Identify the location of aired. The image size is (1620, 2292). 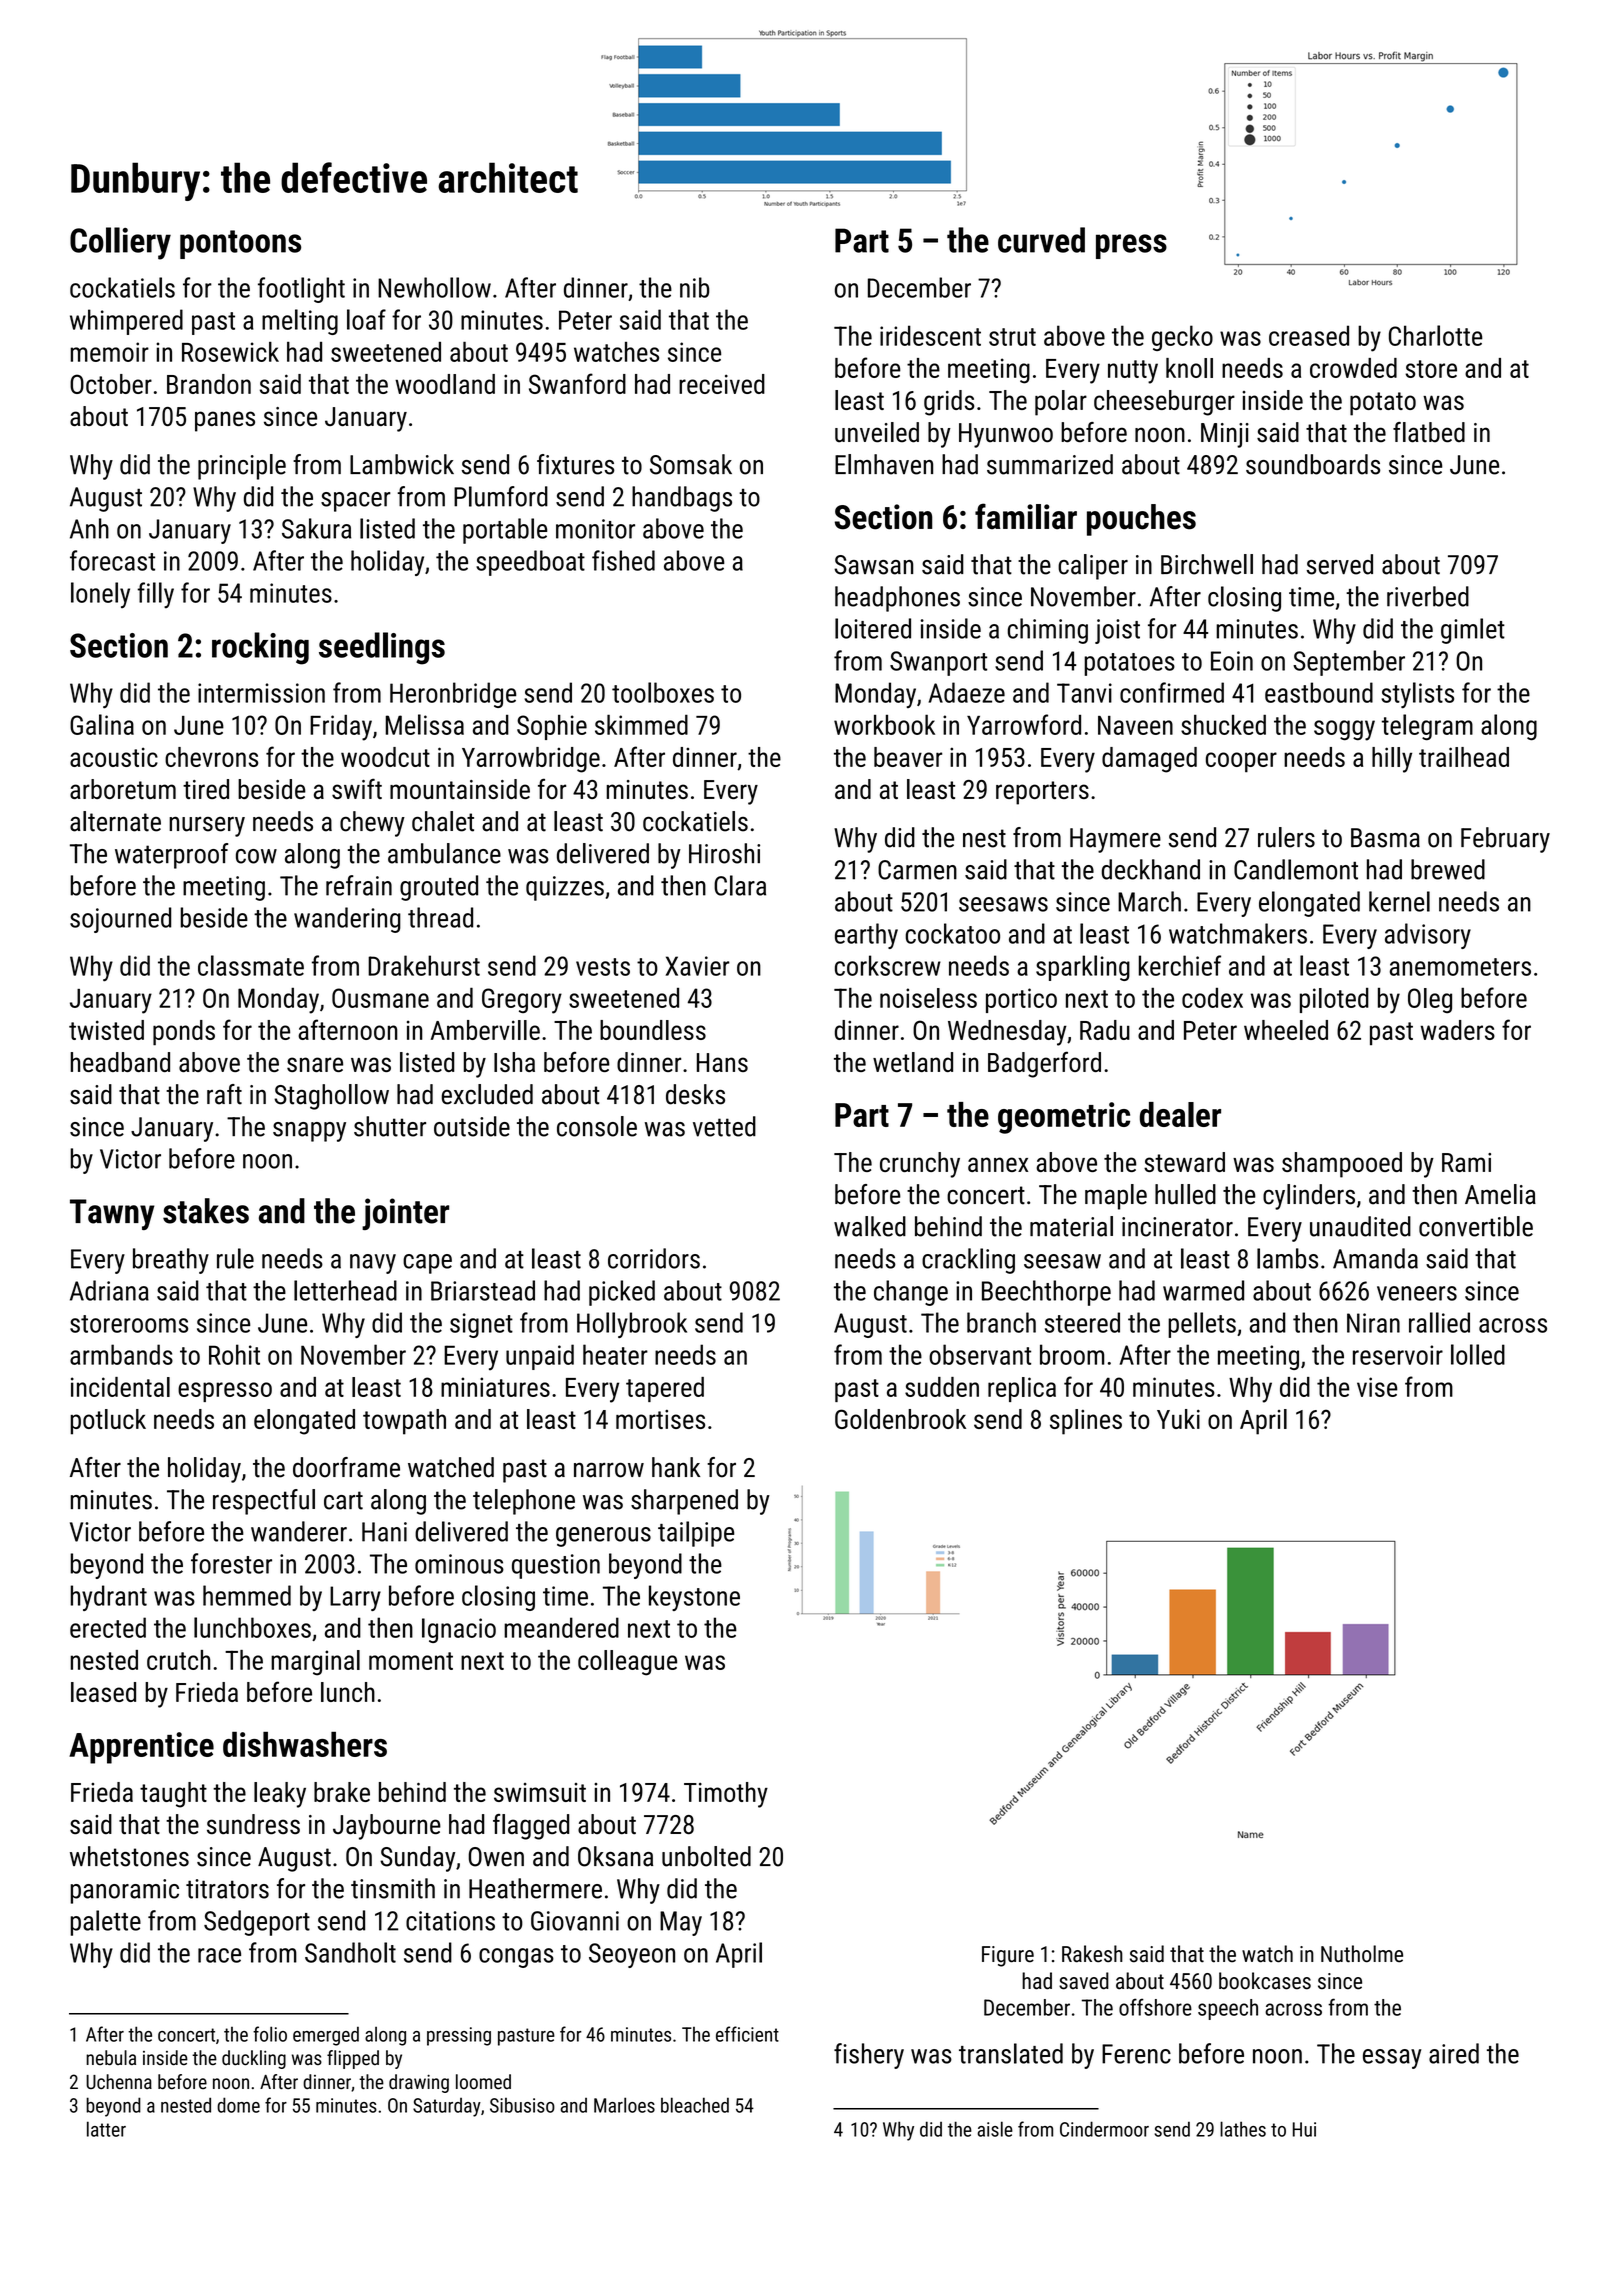
(1454, 2053).
